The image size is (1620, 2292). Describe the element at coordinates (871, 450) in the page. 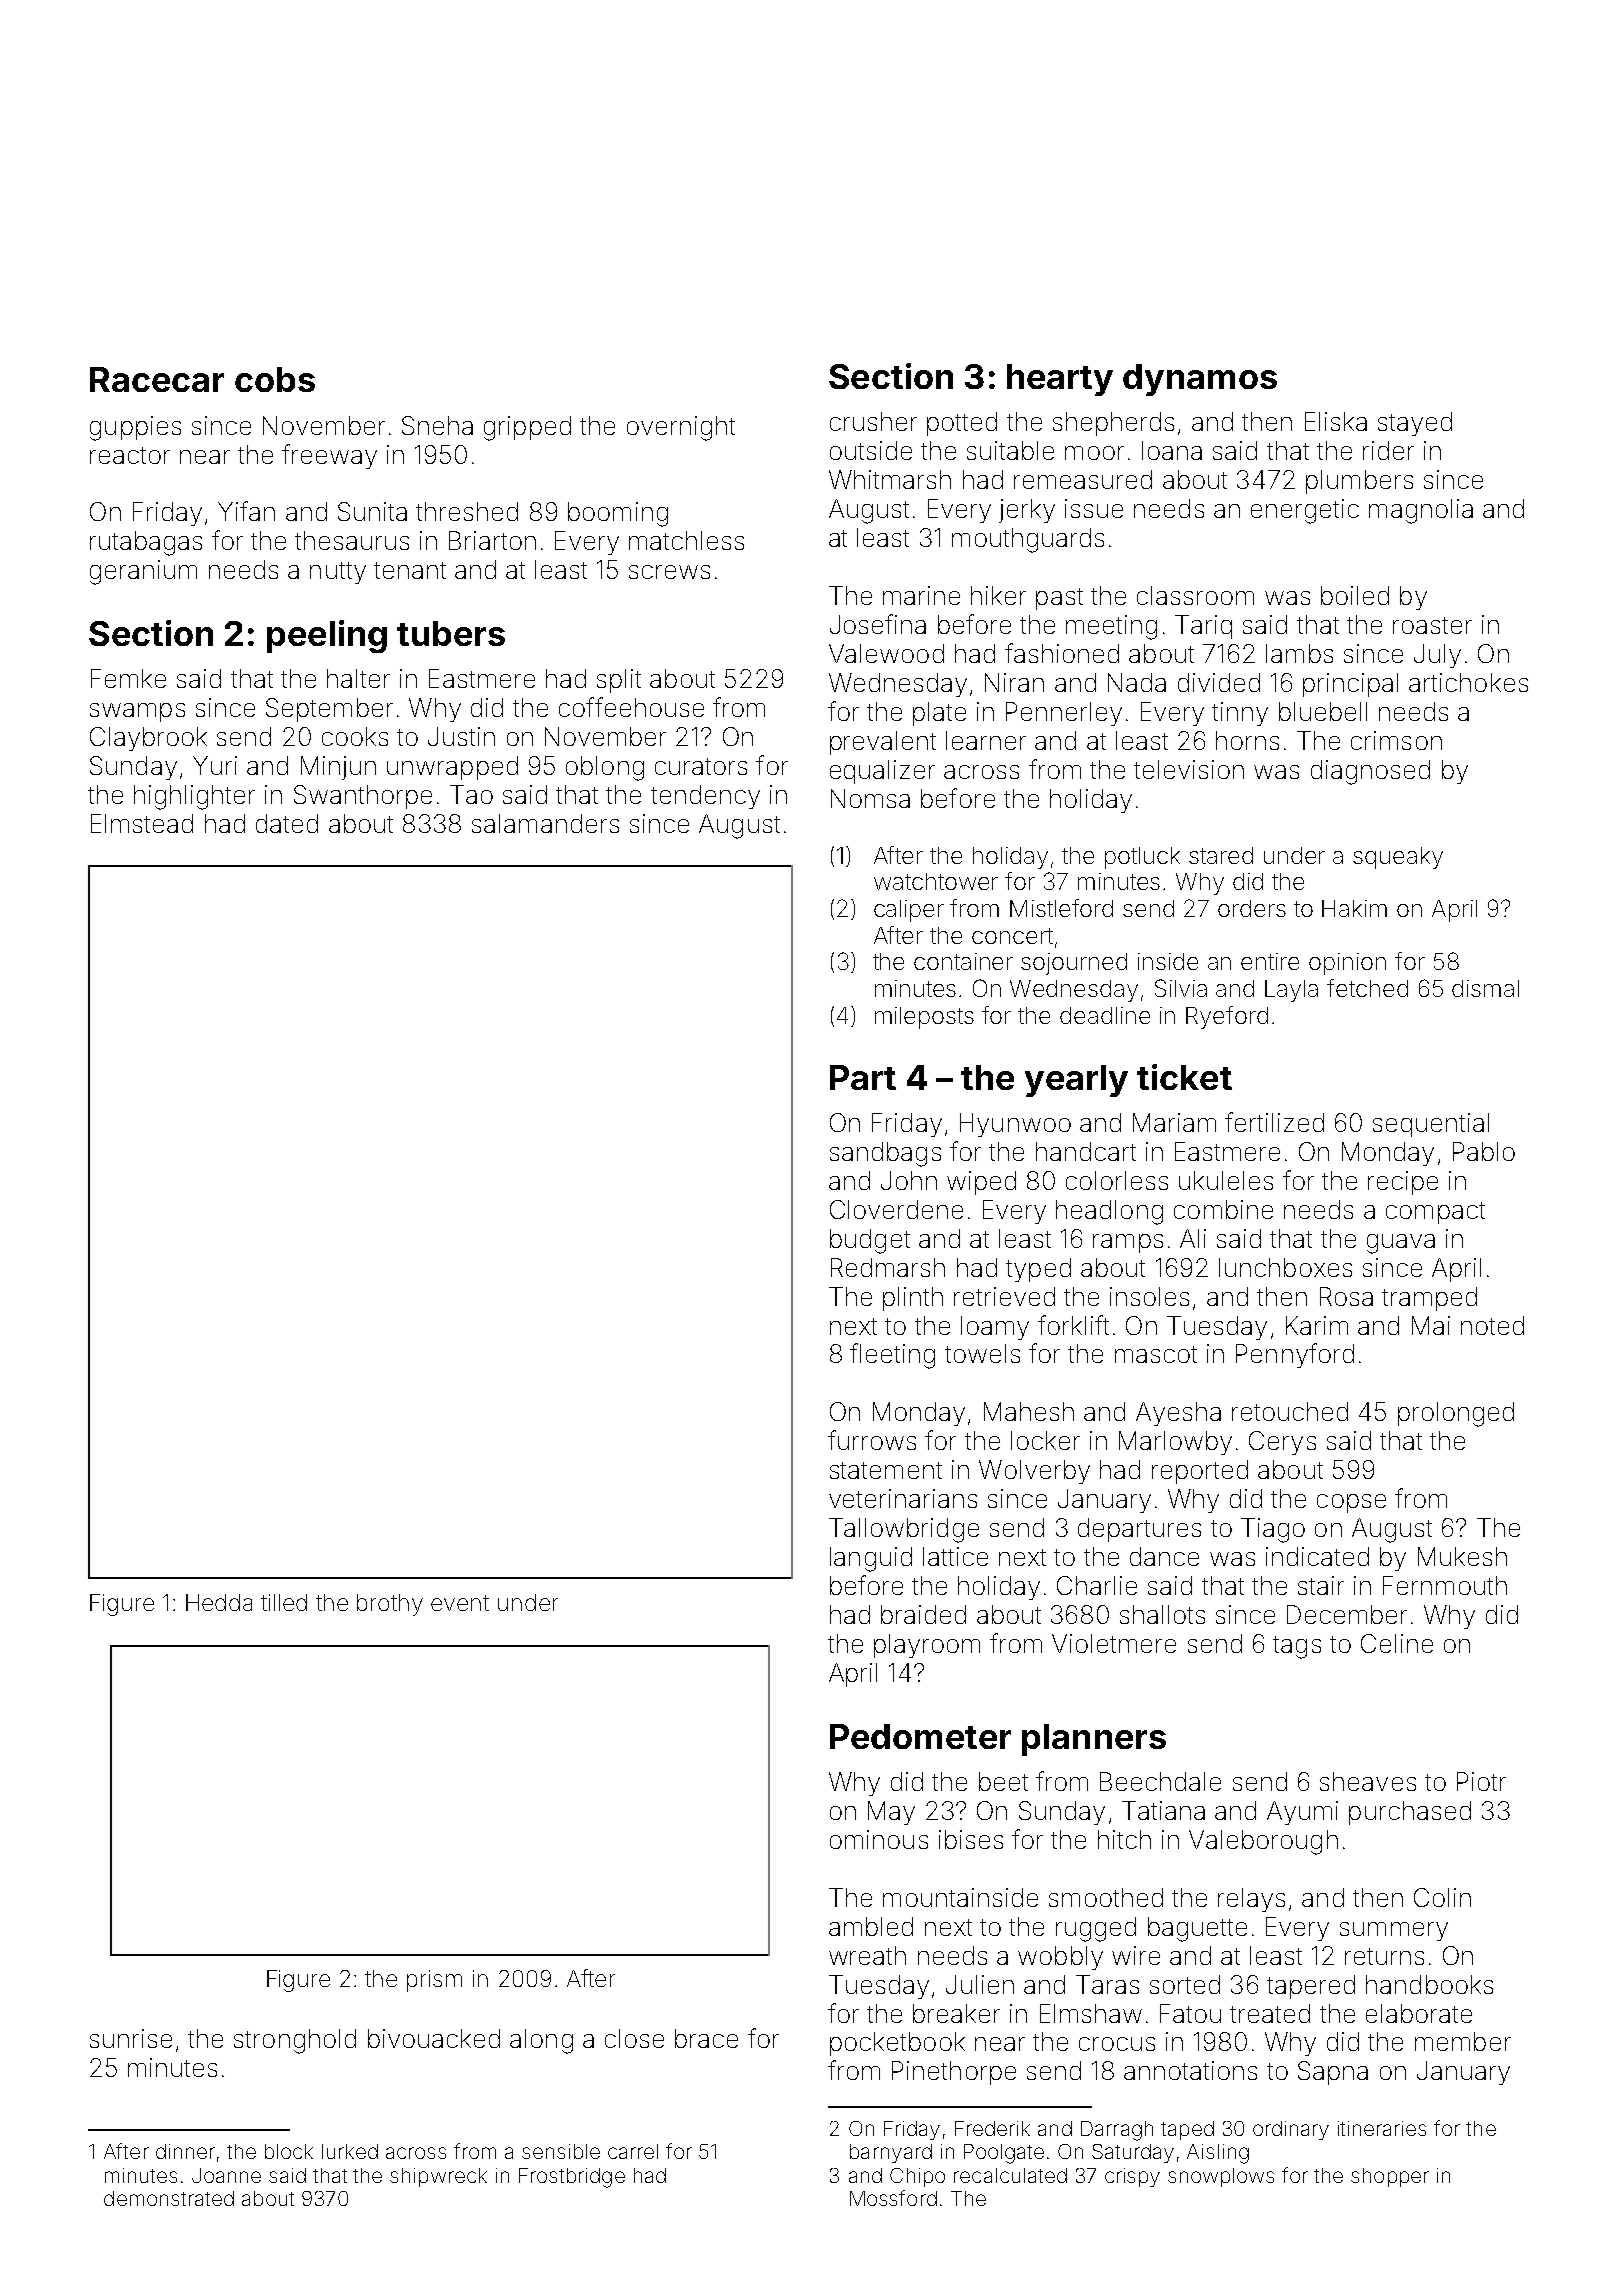

I see `outside` at that location.
